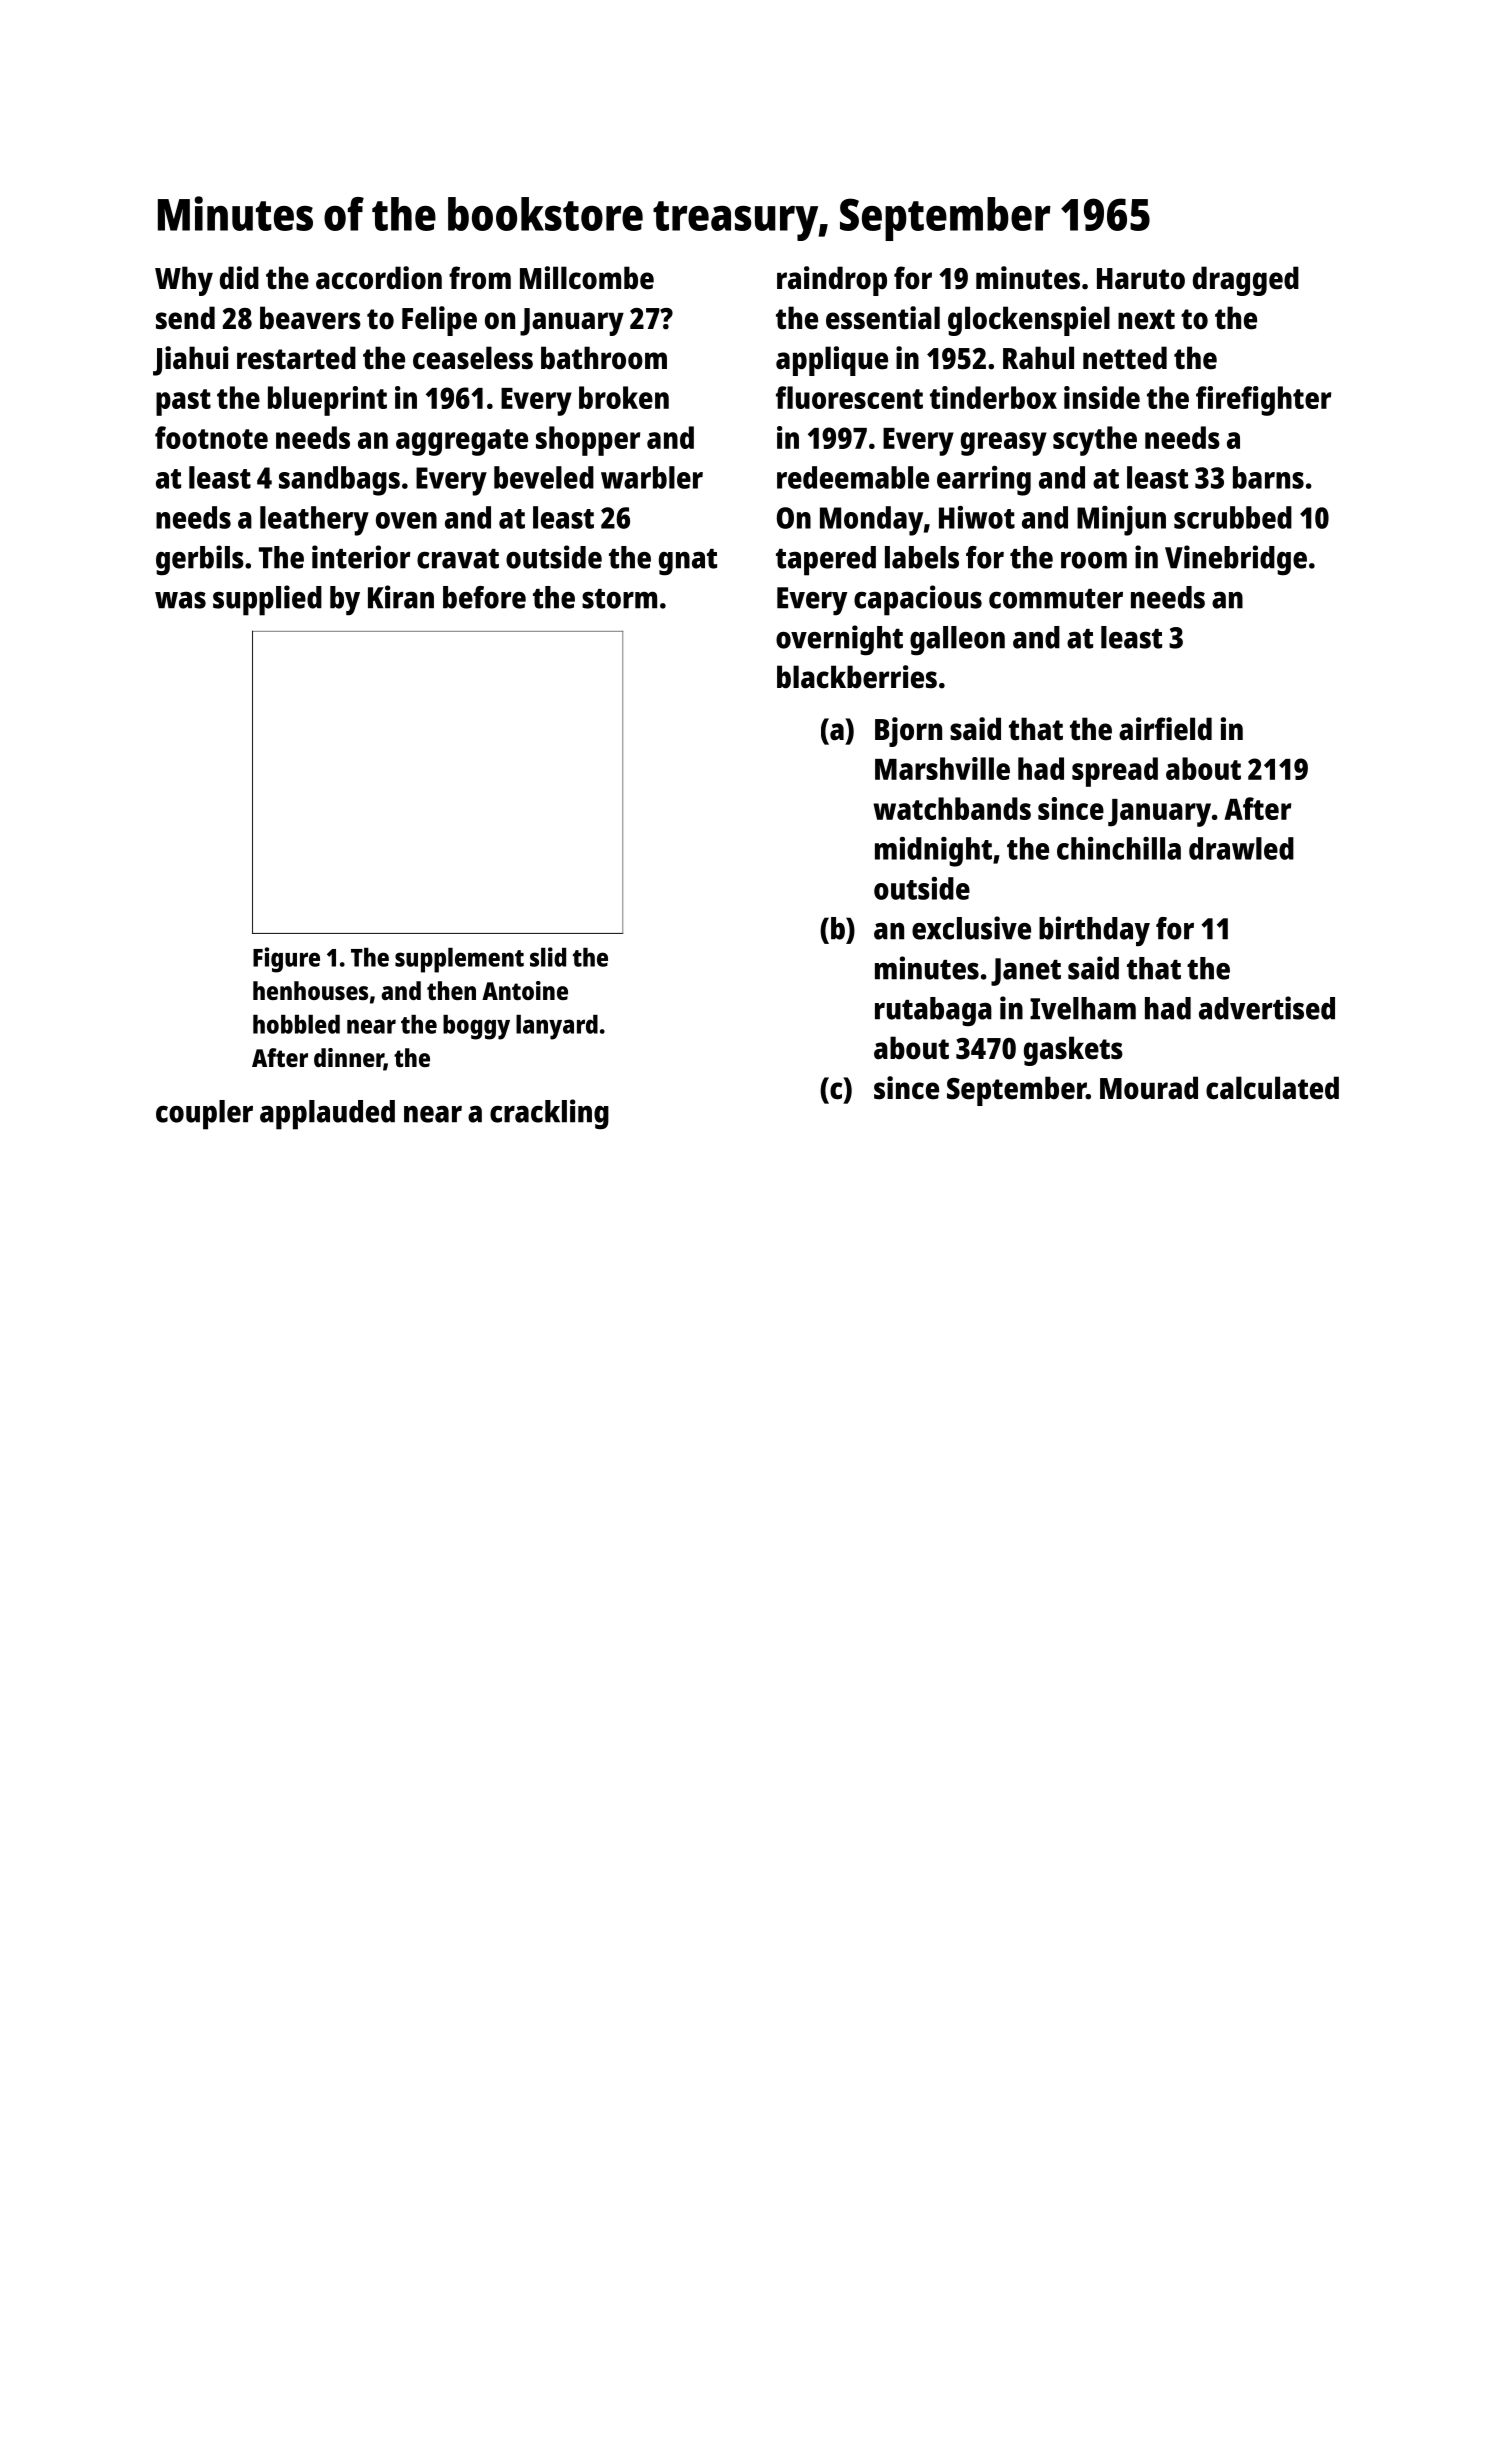 Image resolution: width=1496 pixels, height=2464 pixels. Describe the element at coordinates (267, 600) in the screenshot. I see `supplied` at that location.
